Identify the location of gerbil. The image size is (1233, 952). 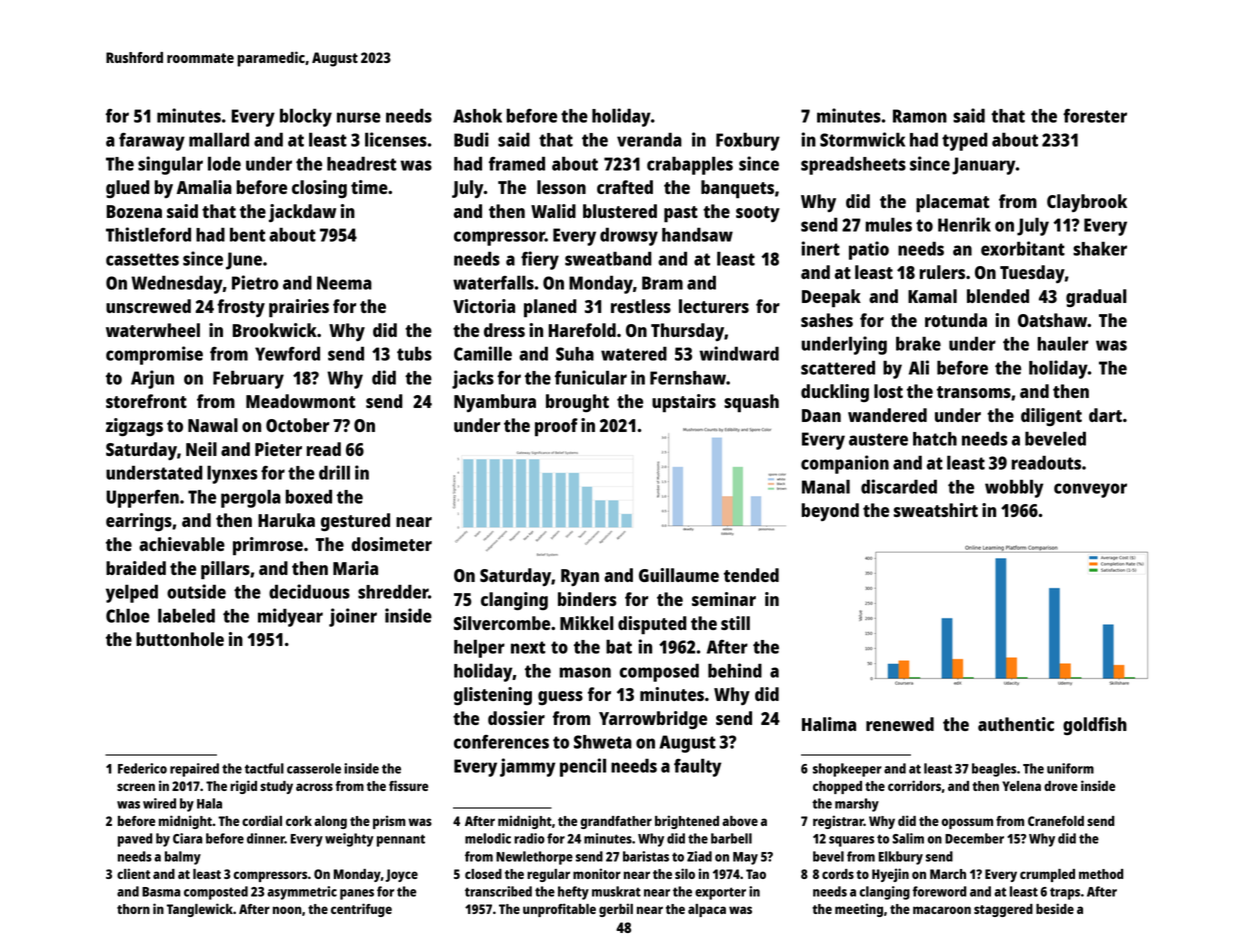
(616, 910).
